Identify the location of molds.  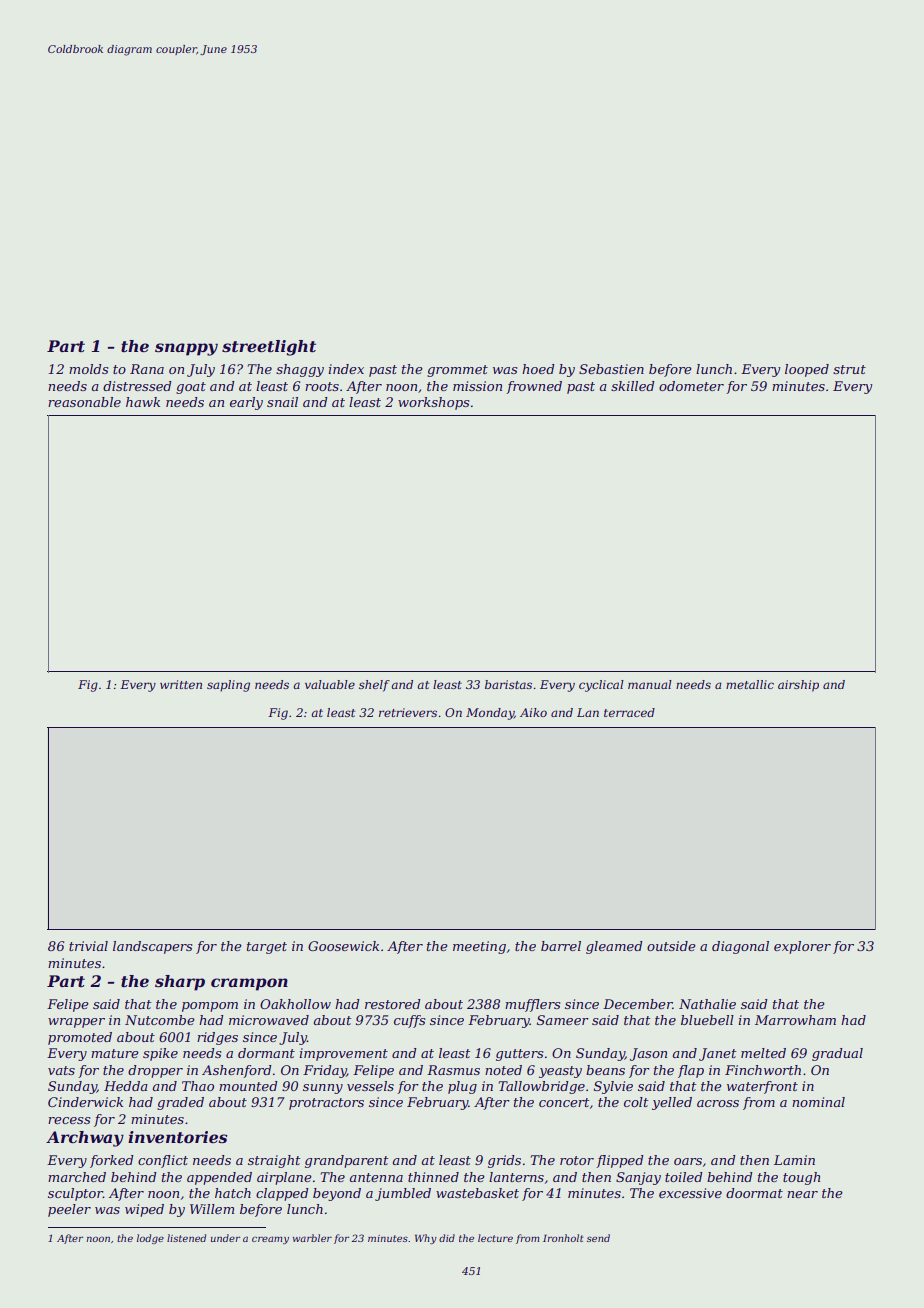
(89, 369).
